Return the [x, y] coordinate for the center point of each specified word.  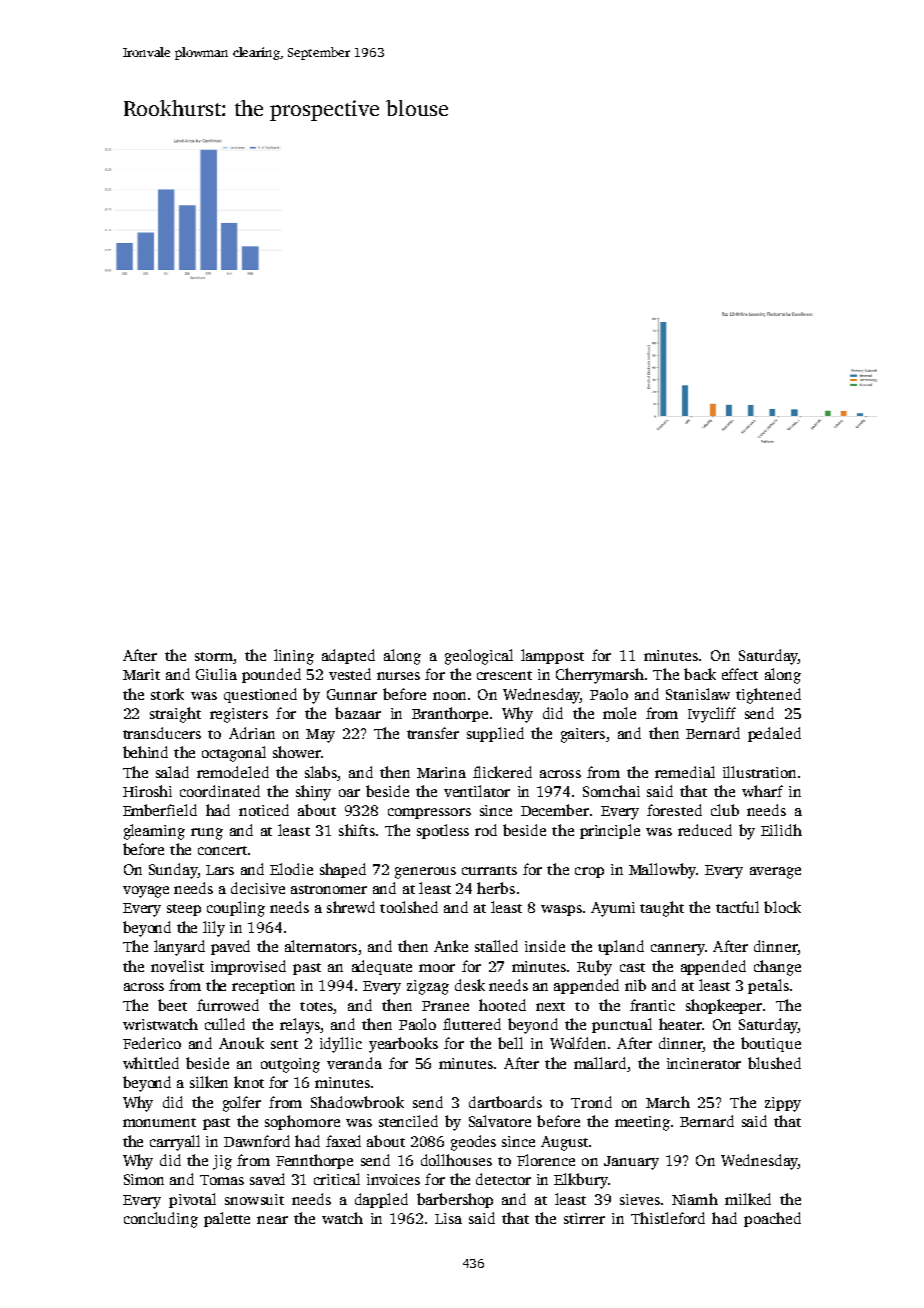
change [777, 968]
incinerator [704, 1063]
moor [437, 968]
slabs [321, 772]
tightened [768, 696]
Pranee [445, 1006]
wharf [762, 791]
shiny [313, 793]
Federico [152, 1043]
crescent [504, 675]
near [272, 1220]
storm [214, 656]
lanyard [179, 948]
